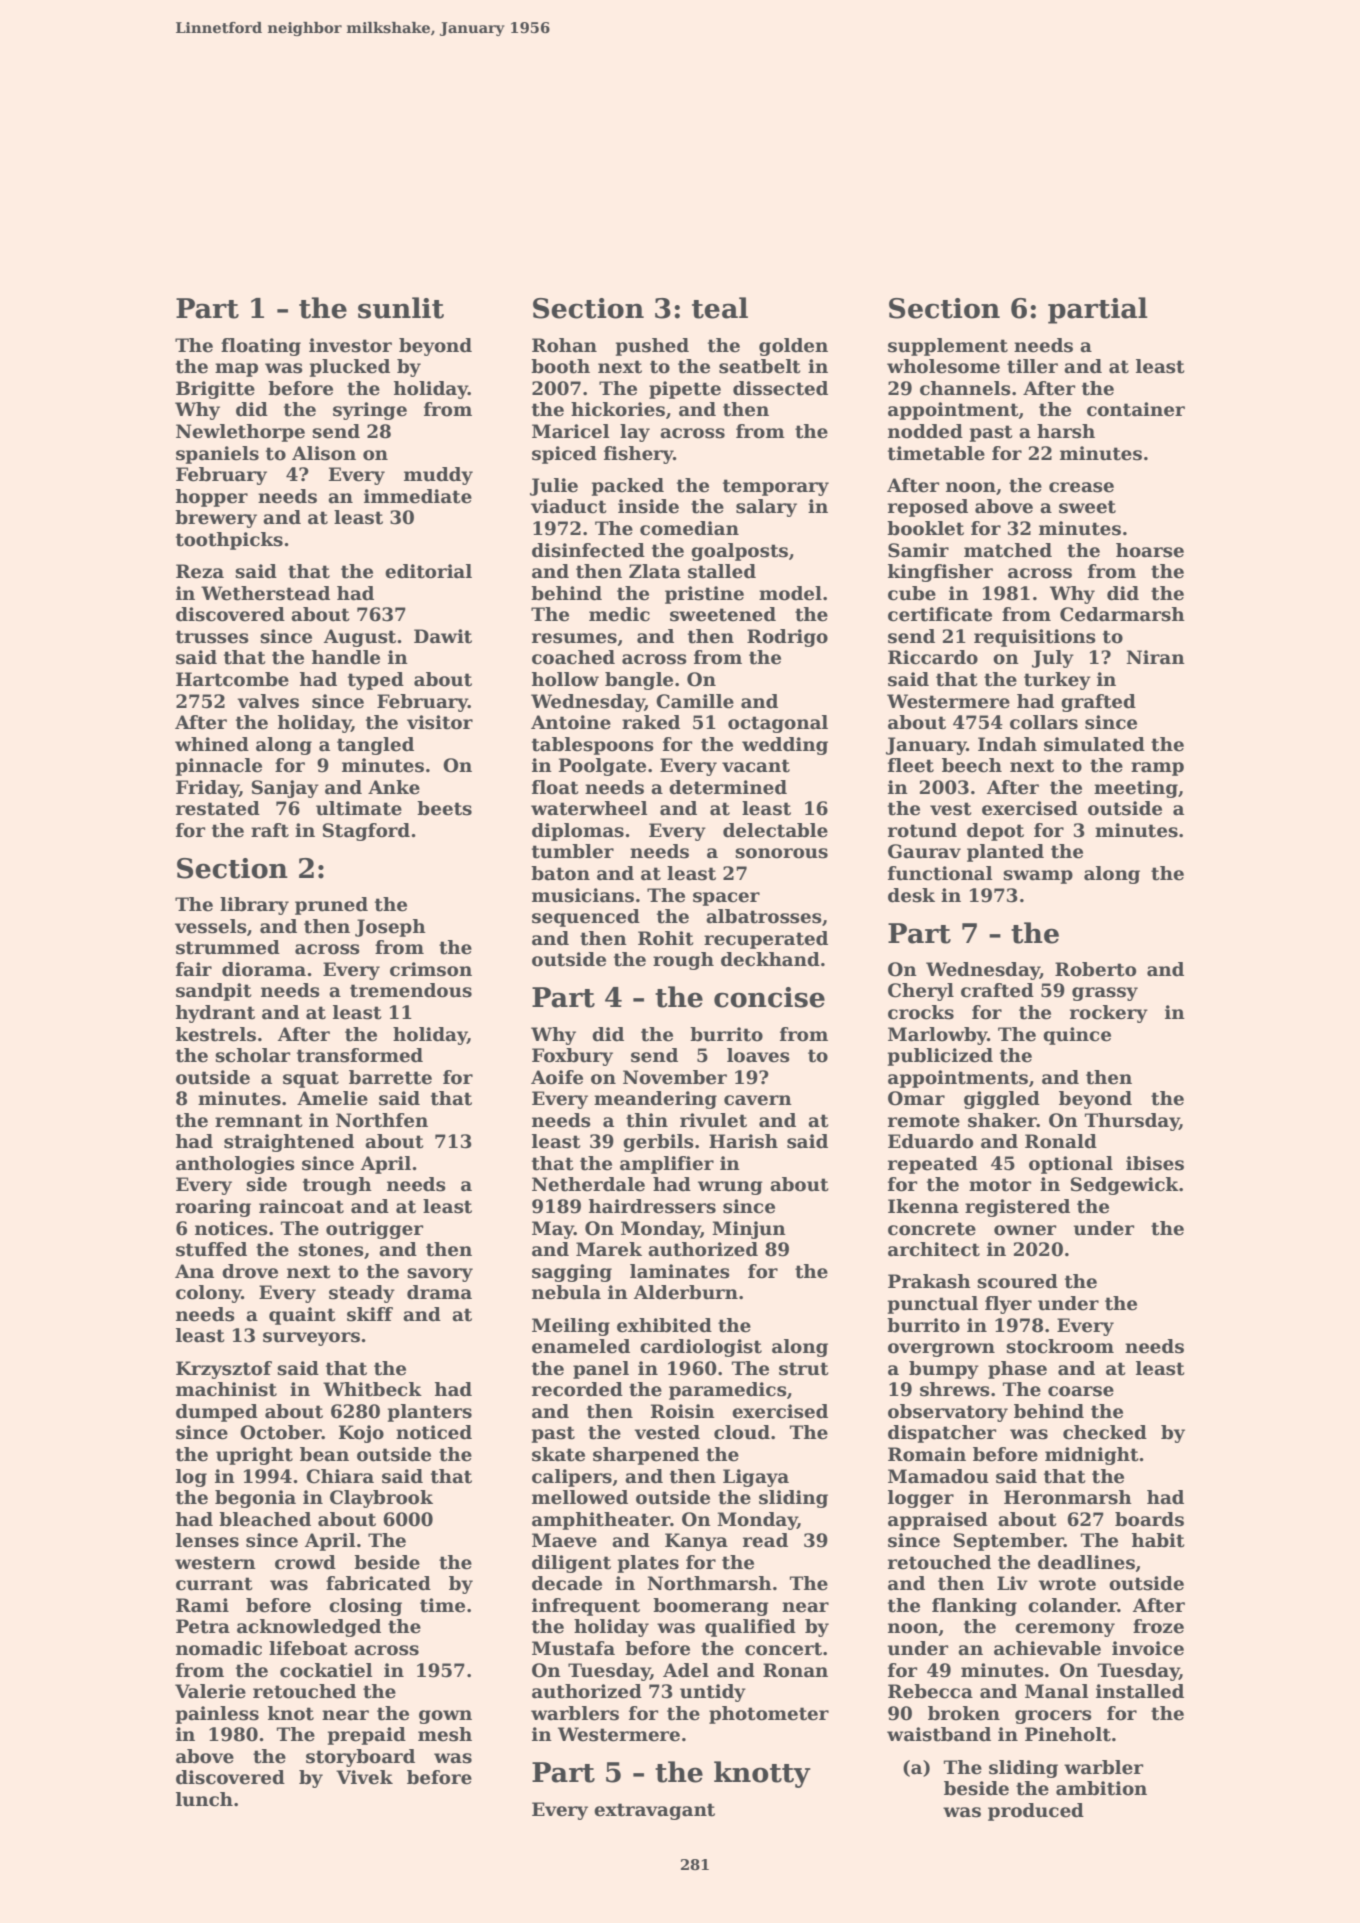 The height and width of the page is (1923, 1360). I want to click on scoured, so click(1017, 1281).
